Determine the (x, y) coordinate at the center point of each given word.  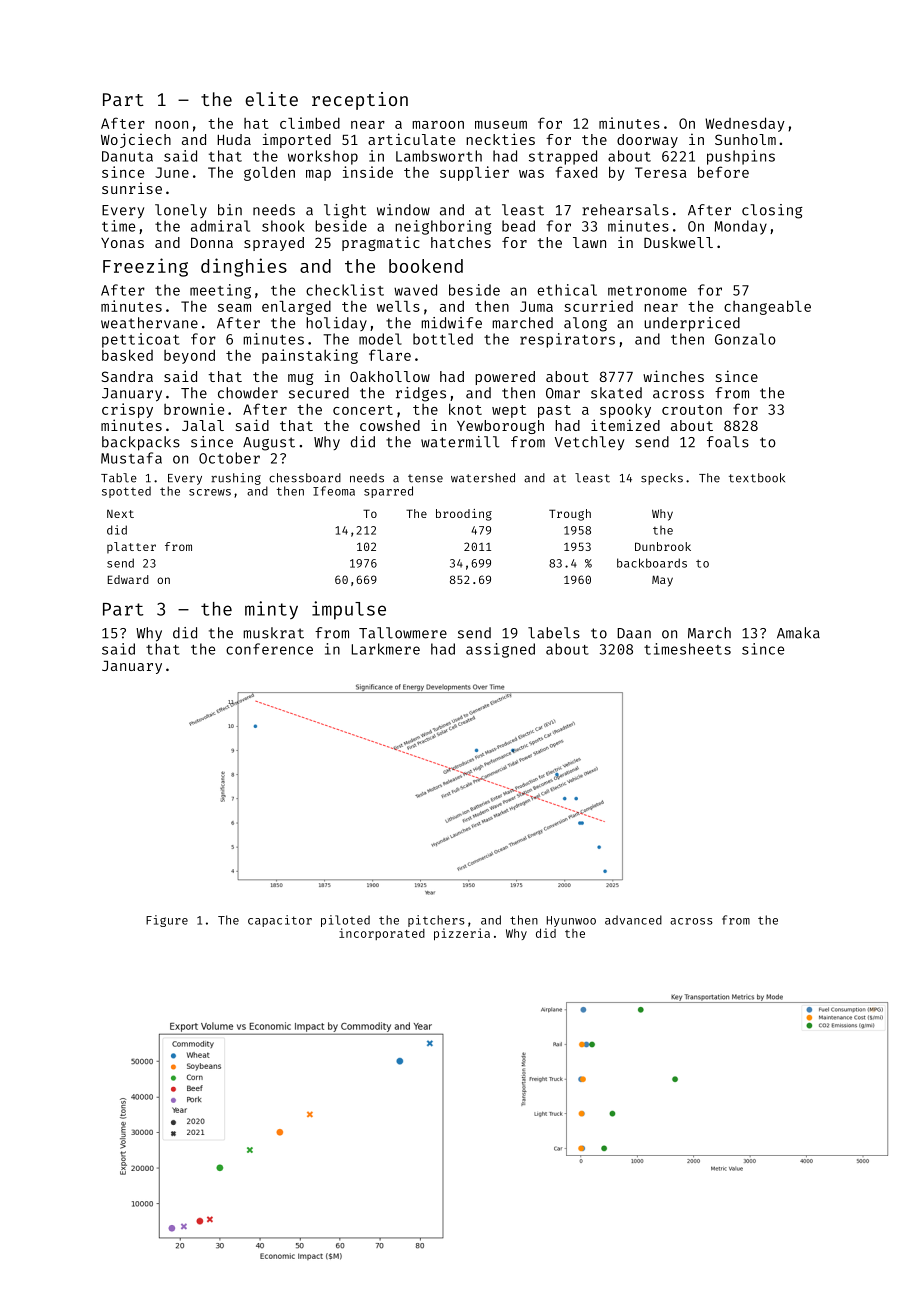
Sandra (127, 376)
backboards (652, 563)
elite (271, 99)
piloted (345, 921)
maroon (438, 125)
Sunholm (745, 139)
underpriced (692, 324)
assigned (500, 650)
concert (363, 410)
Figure (167, 921)
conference (269, 649)
